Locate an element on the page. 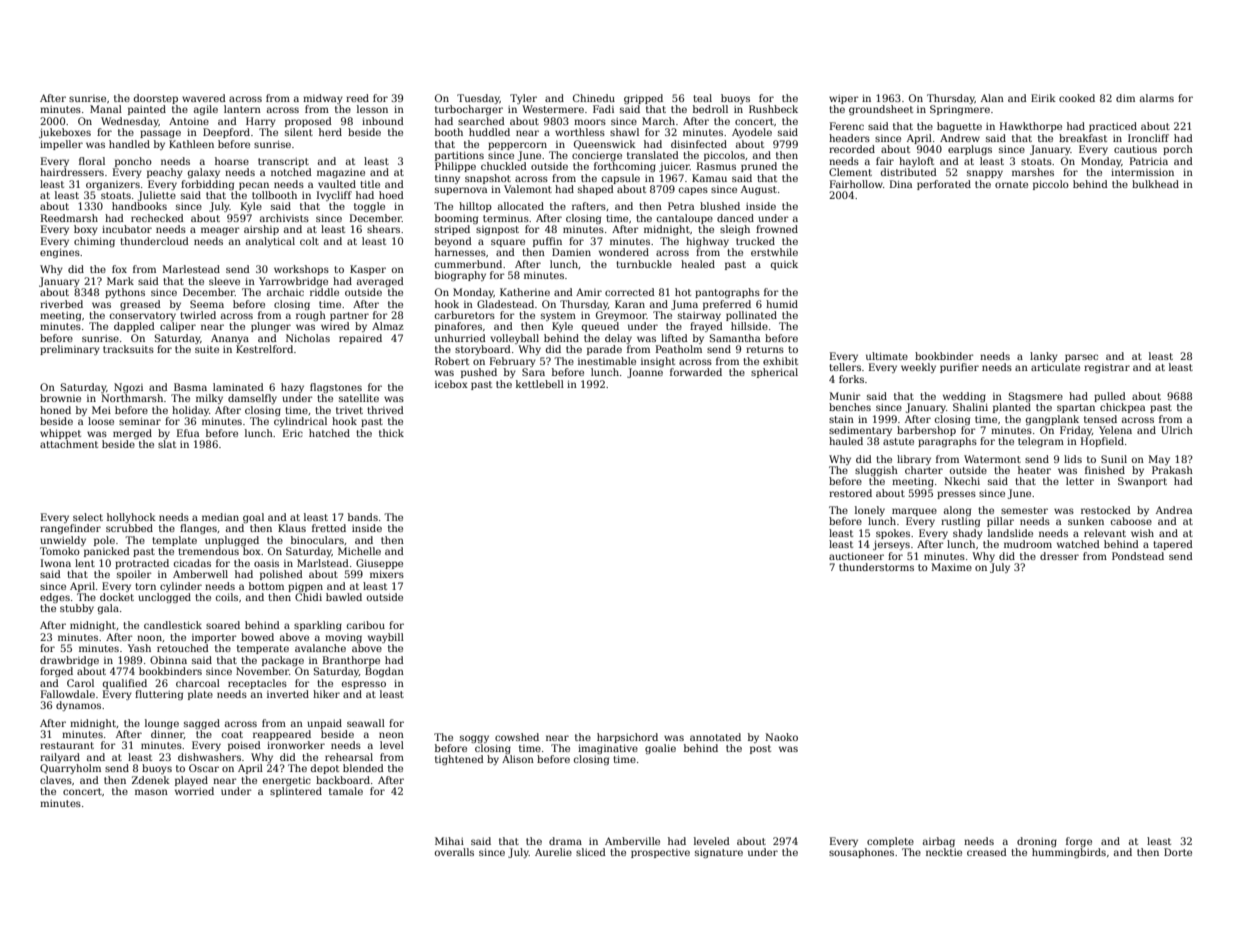  harpsichord is located at coordinates (627, 738).
